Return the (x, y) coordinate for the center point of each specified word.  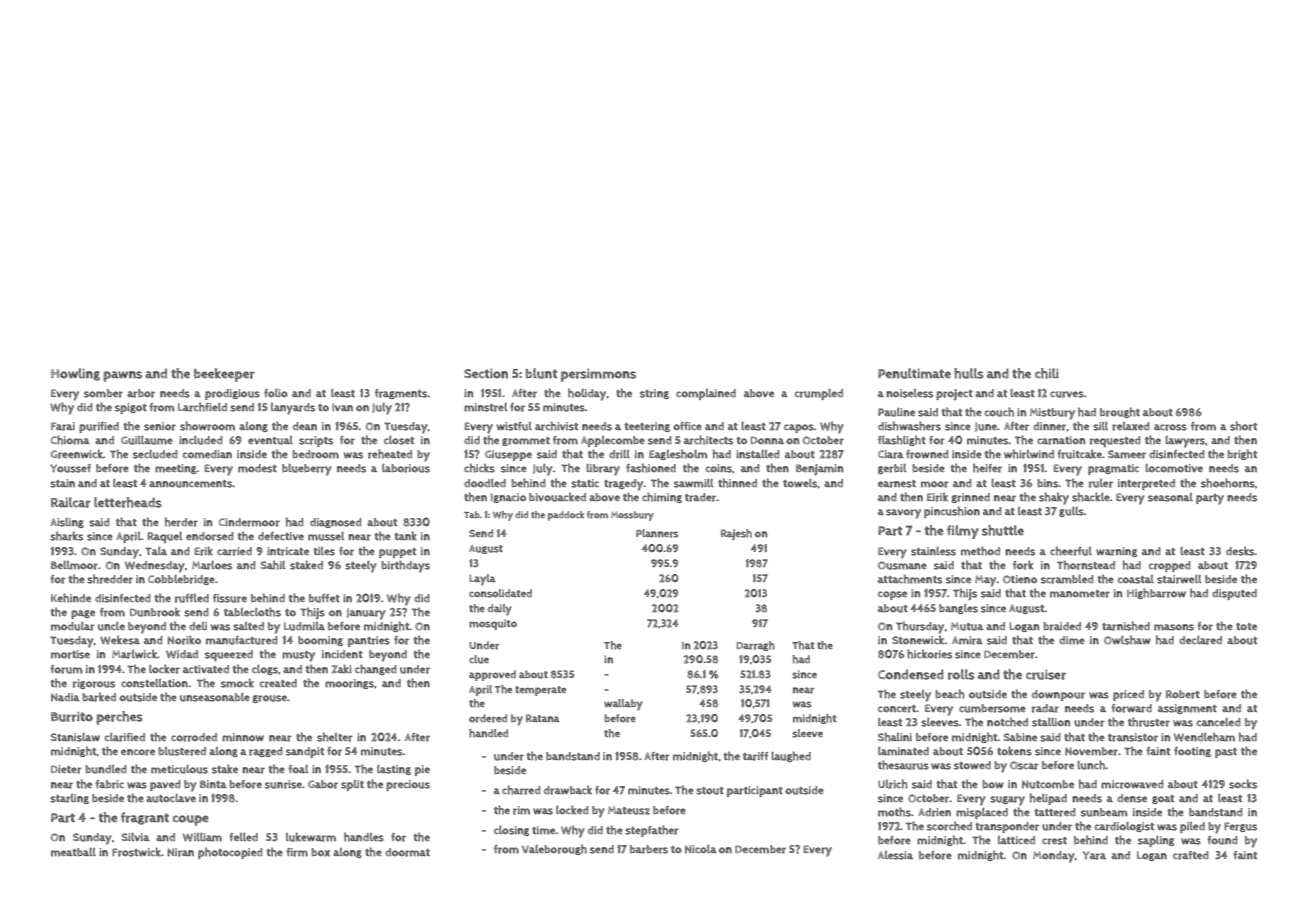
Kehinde (71, 598)
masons (1174, 627)
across (1170, 427)
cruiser (1046, 675)
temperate (540, 691)
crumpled (818, 394)
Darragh (755, 646)
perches (119, 718)
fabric (109, 784)
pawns (122, 376)
